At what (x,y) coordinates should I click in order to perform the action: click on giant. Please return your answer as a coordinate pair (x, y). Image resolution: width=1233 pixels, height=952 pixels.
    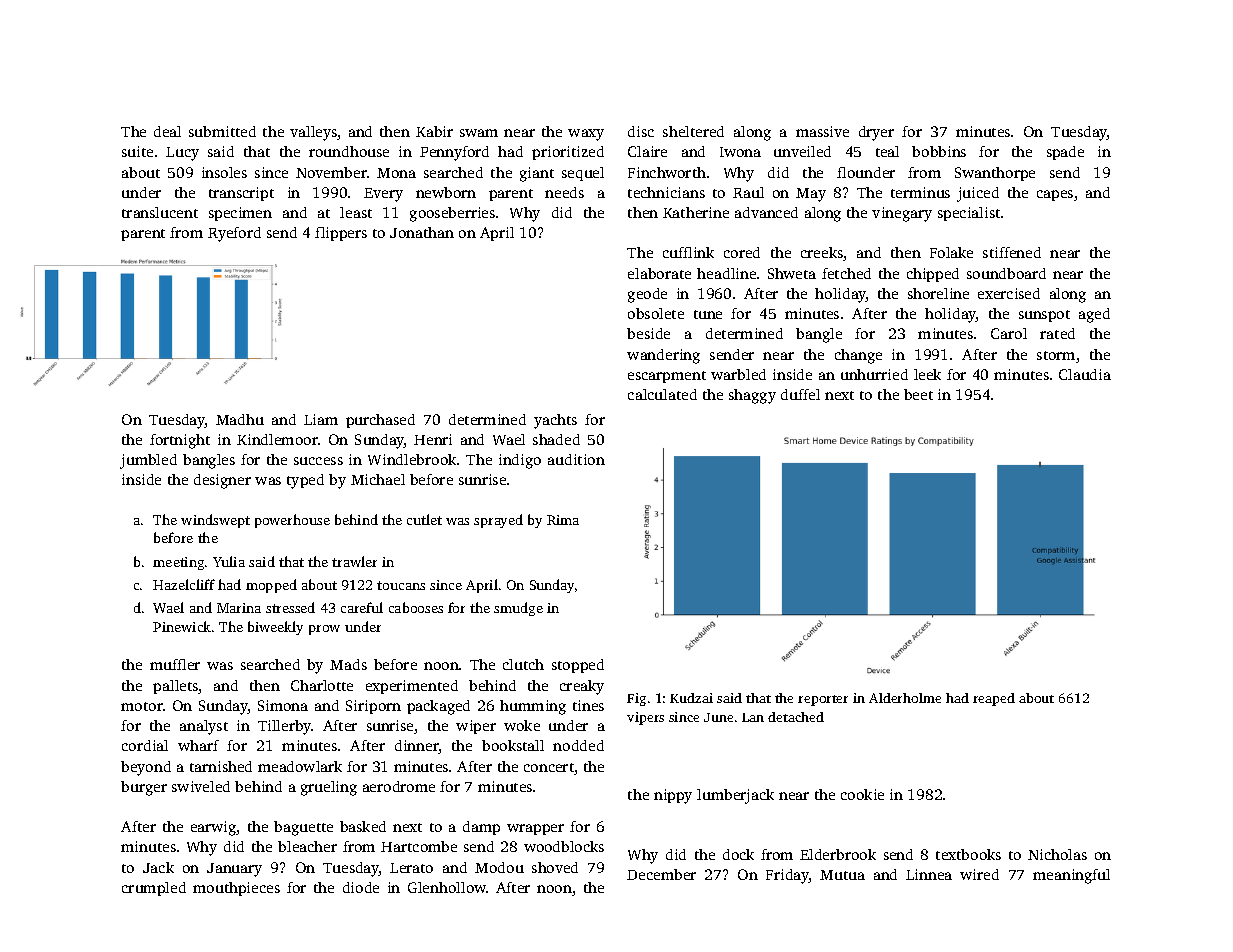
    Looking at the image, I should click on (537, 174).
